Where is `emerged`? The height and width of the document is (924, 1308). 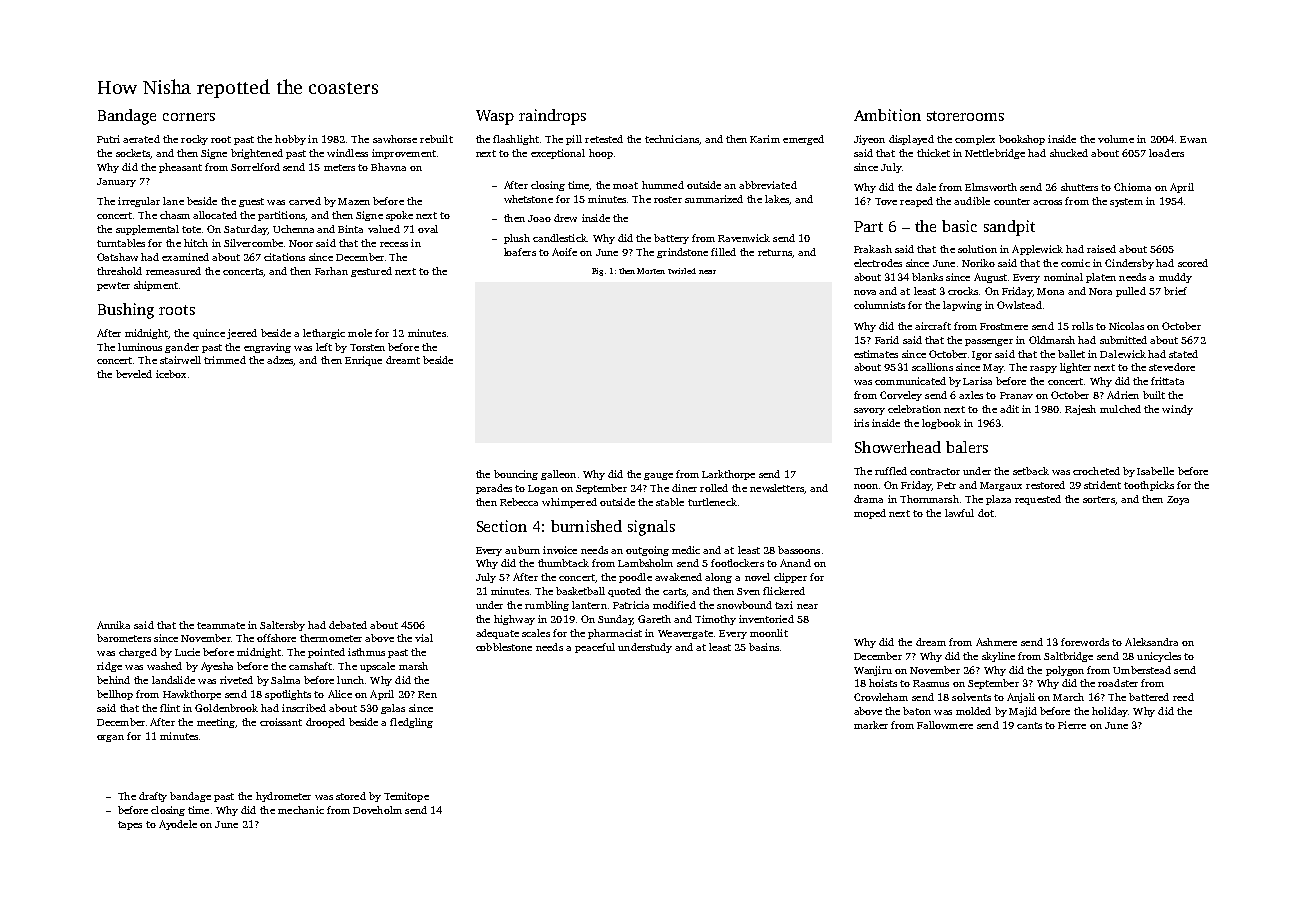
emerged is located at coordinates (803, 140).
